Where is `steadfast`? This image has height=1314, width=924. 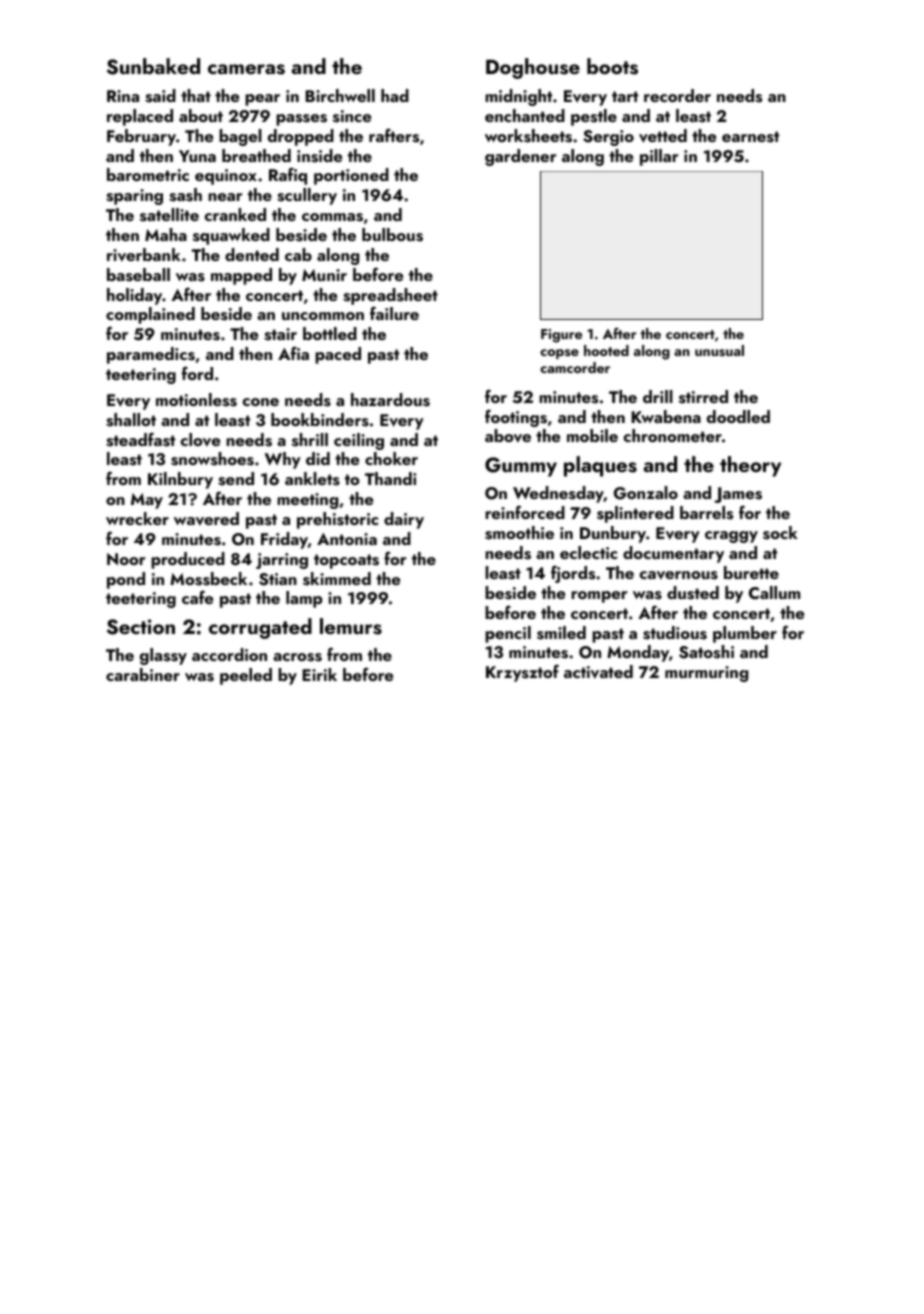
steadfast is located at coordinates (140, 439).
